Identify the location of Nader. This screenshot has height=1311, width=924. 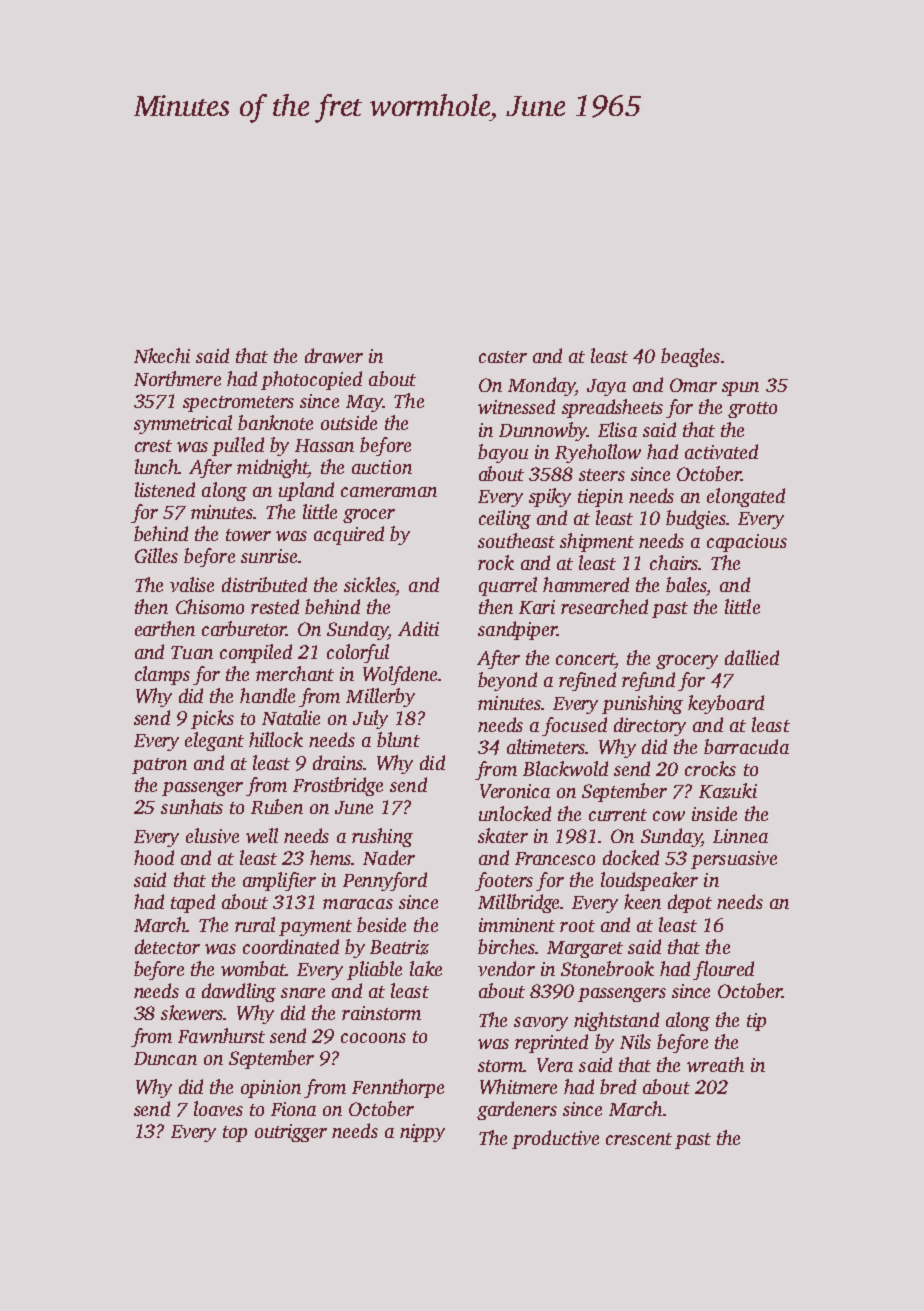
(389, 857).
